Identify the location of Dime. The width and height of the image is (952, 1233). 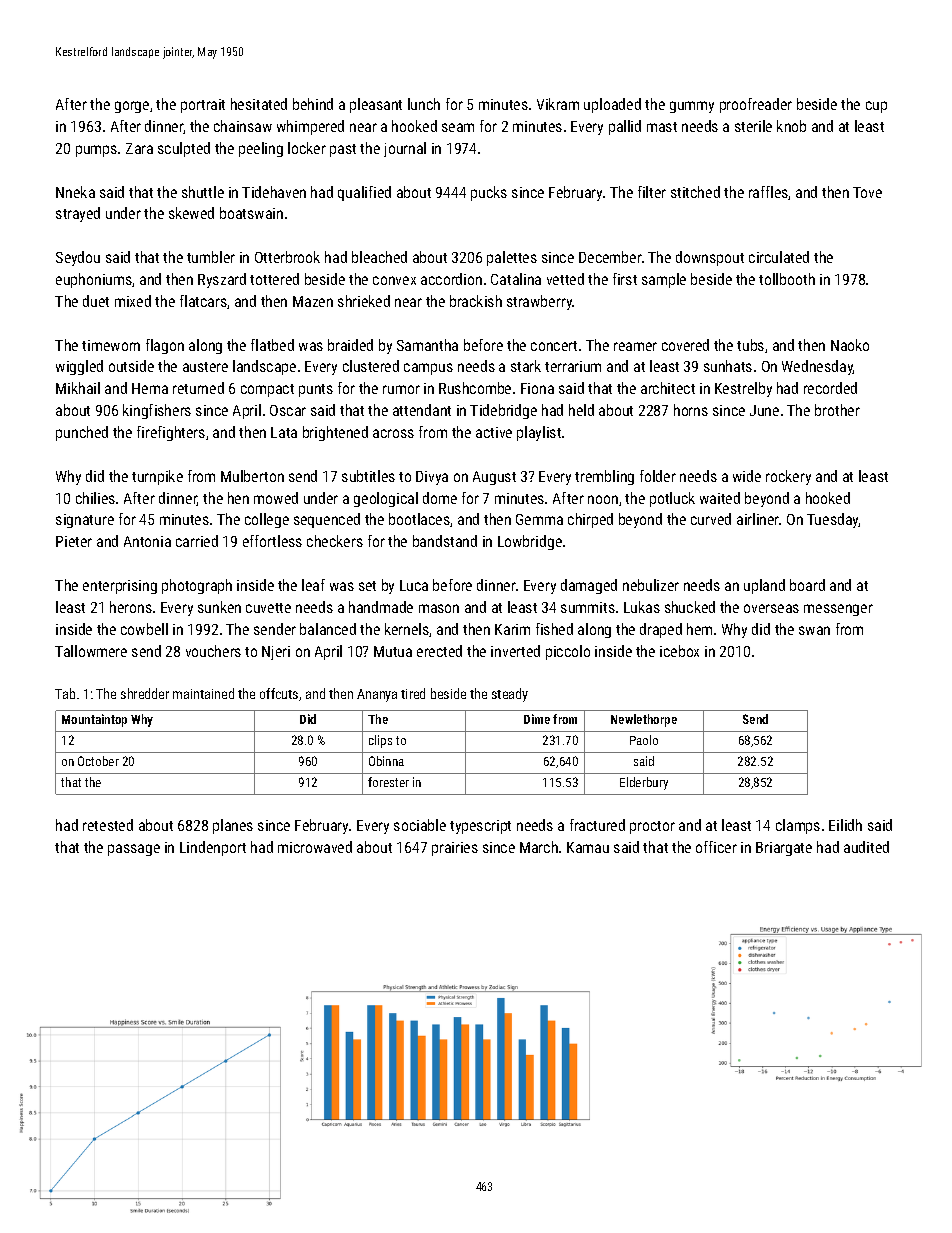
(537, 719).
